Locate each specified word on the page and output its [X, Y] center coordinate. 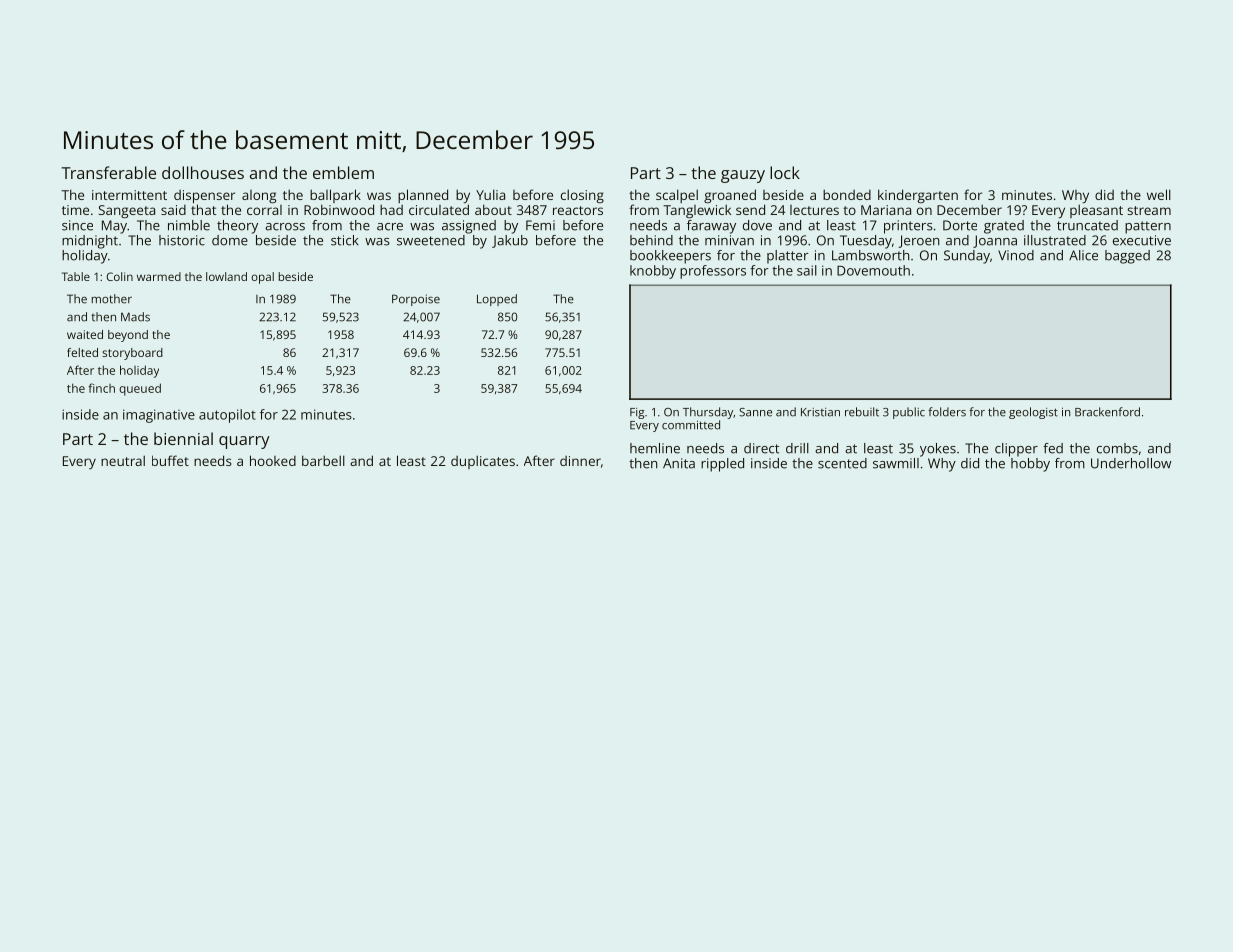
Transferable [108, 172]
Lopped [497, 300]
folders [947, 412]
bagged [1127, 257]
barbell [323, 460]
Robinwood [339, 209]
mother [112, 299]
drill [797, 448]
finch [101, 388]
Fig [637, 413]
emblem [343, 172]
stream [1149, 210]
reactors [578, 210]
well [1159, 194]
